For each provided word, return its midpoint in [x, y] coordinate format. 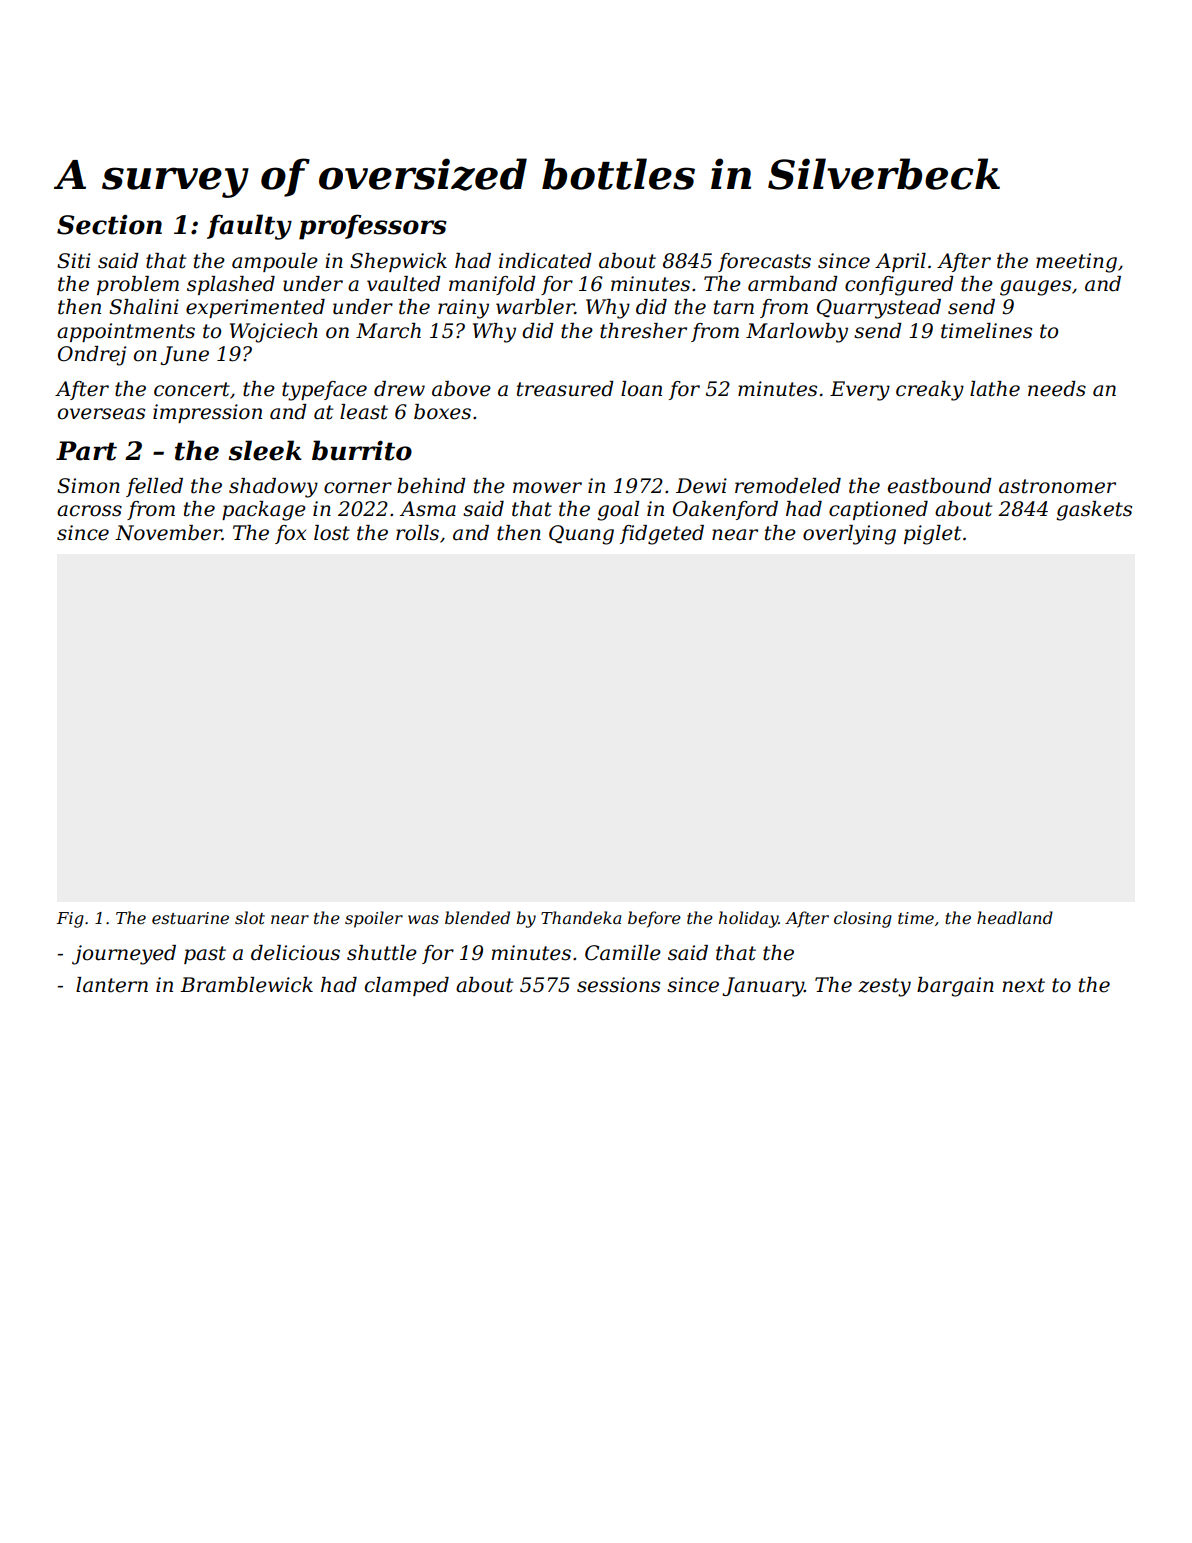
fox [290, 534]
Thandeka [581, 917]
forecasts [764, 262]
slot [250, 917]
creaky [930, 391]
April [900, 262]
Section [109, 225]
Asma [428, 509]
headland [1015, 917]
